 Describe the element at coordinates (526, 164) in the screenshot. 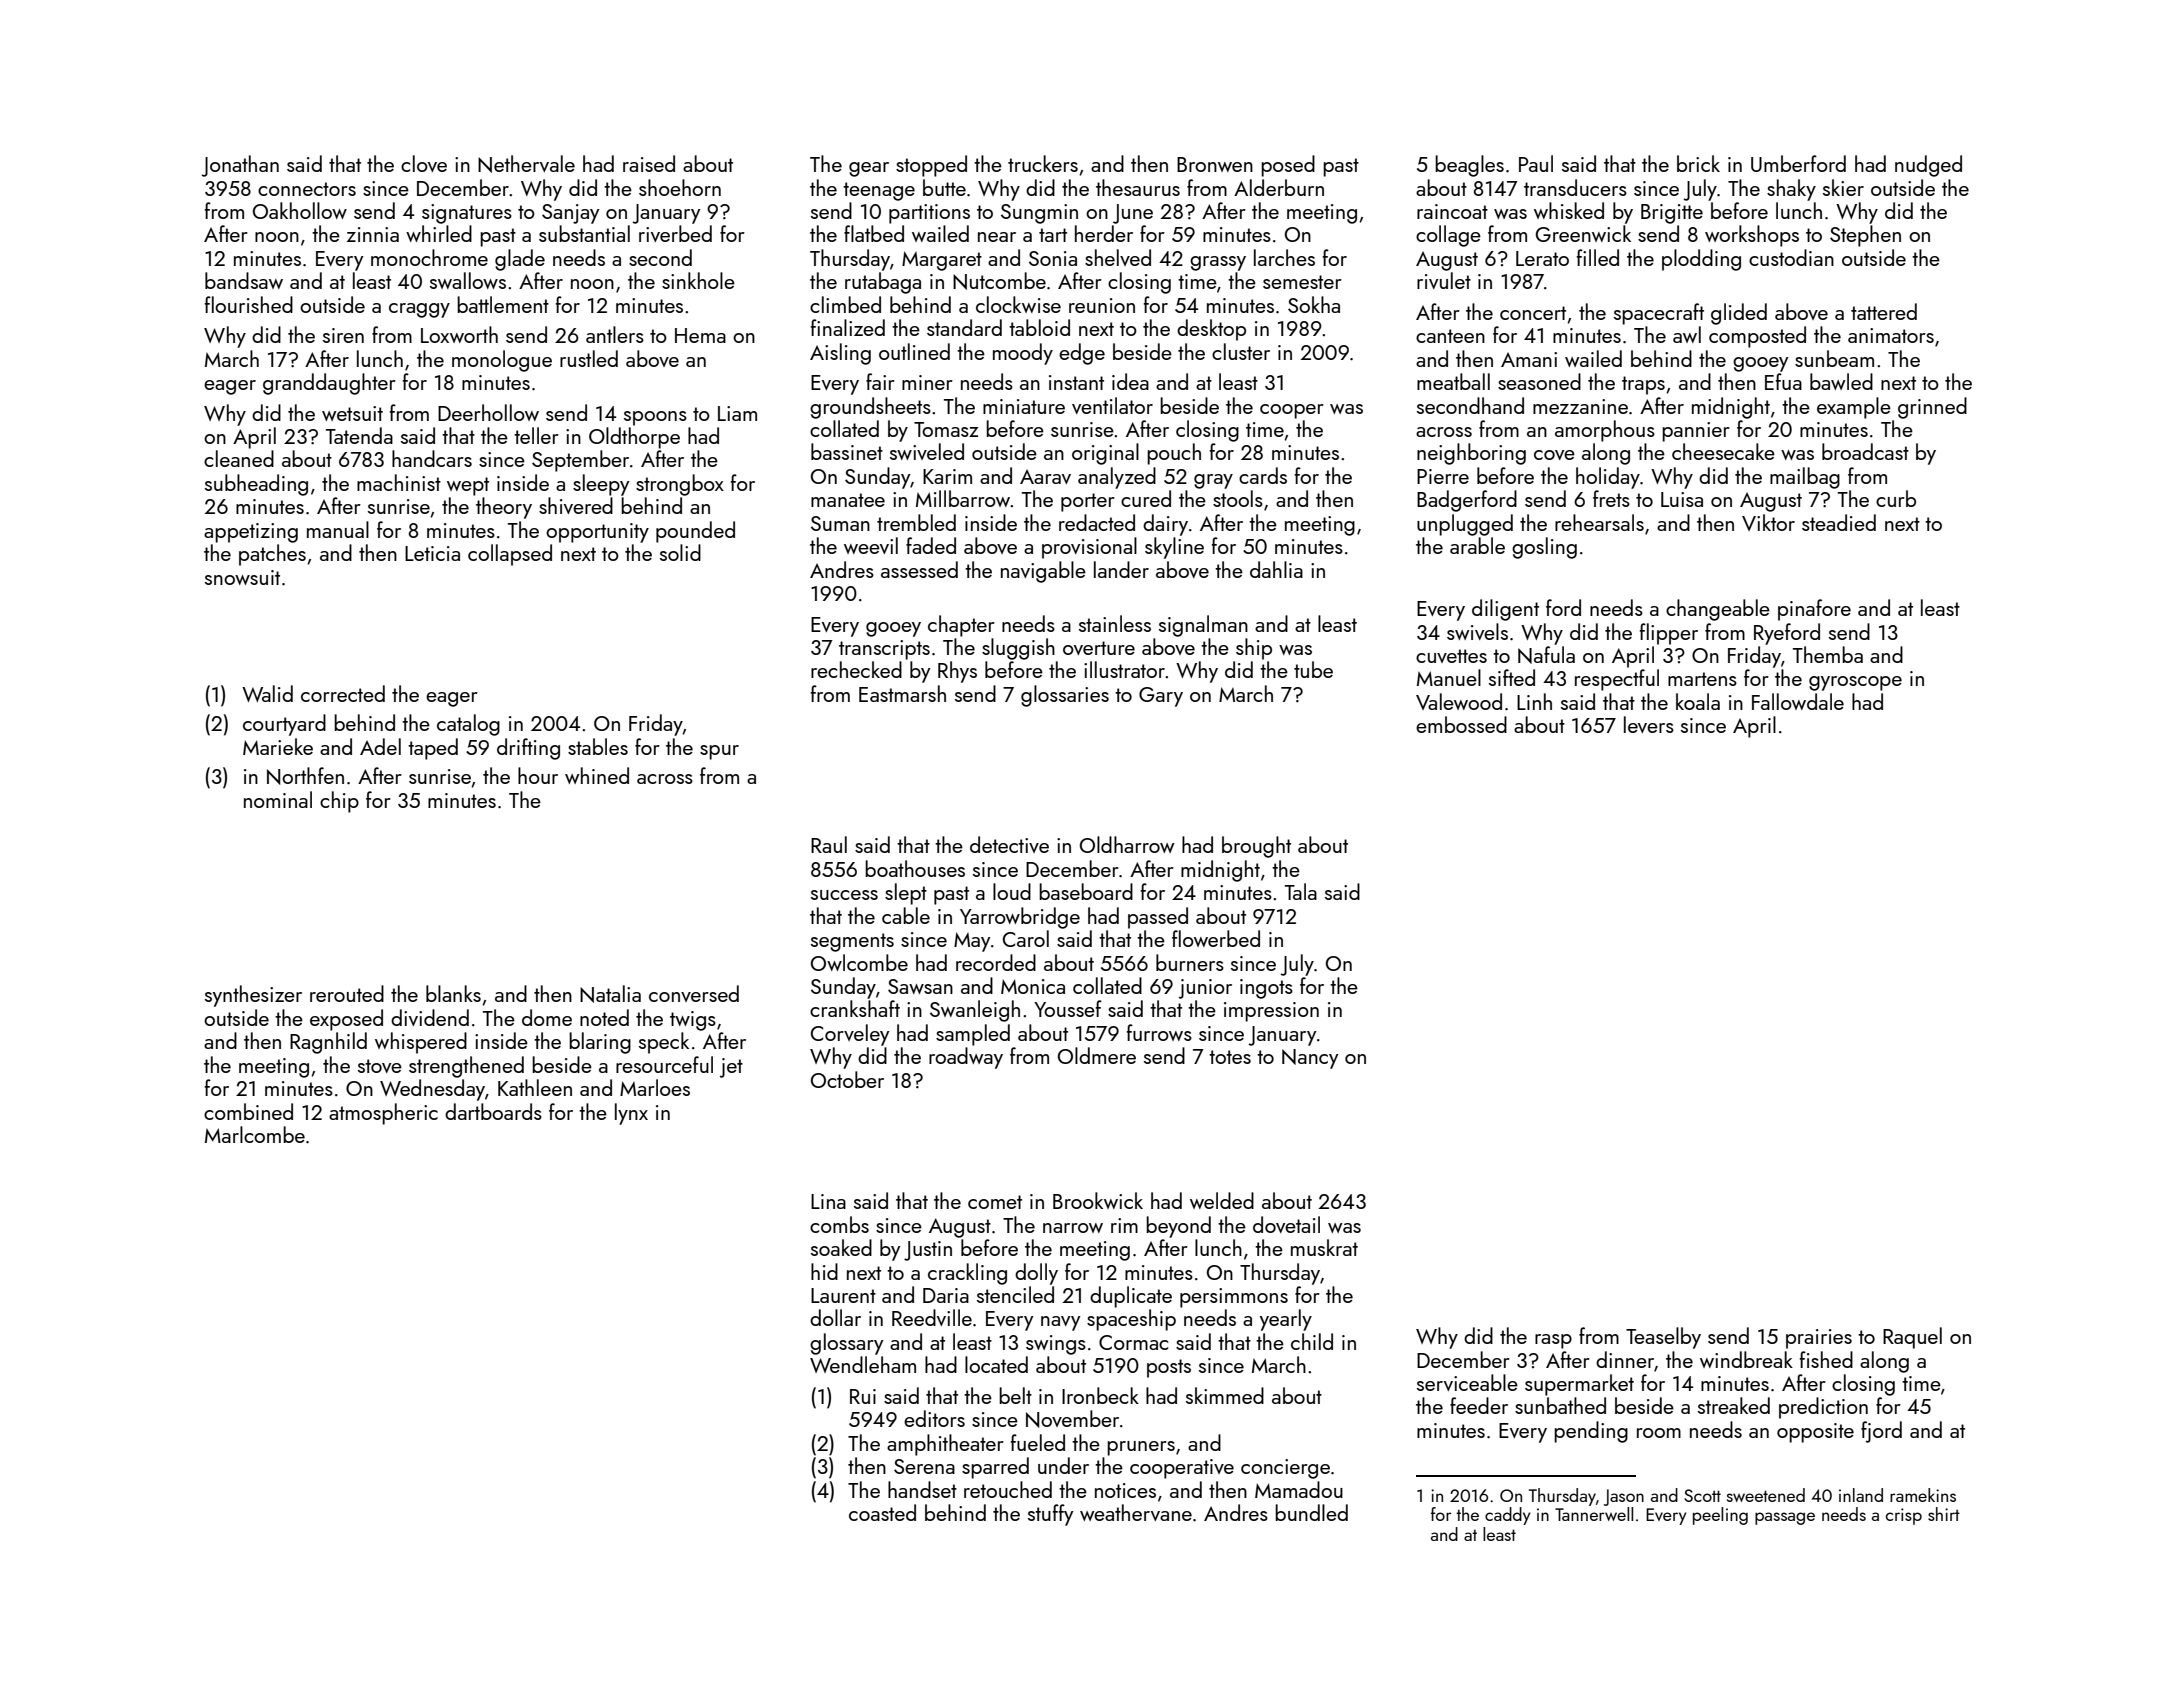

I see `Nethervale` at that location.
